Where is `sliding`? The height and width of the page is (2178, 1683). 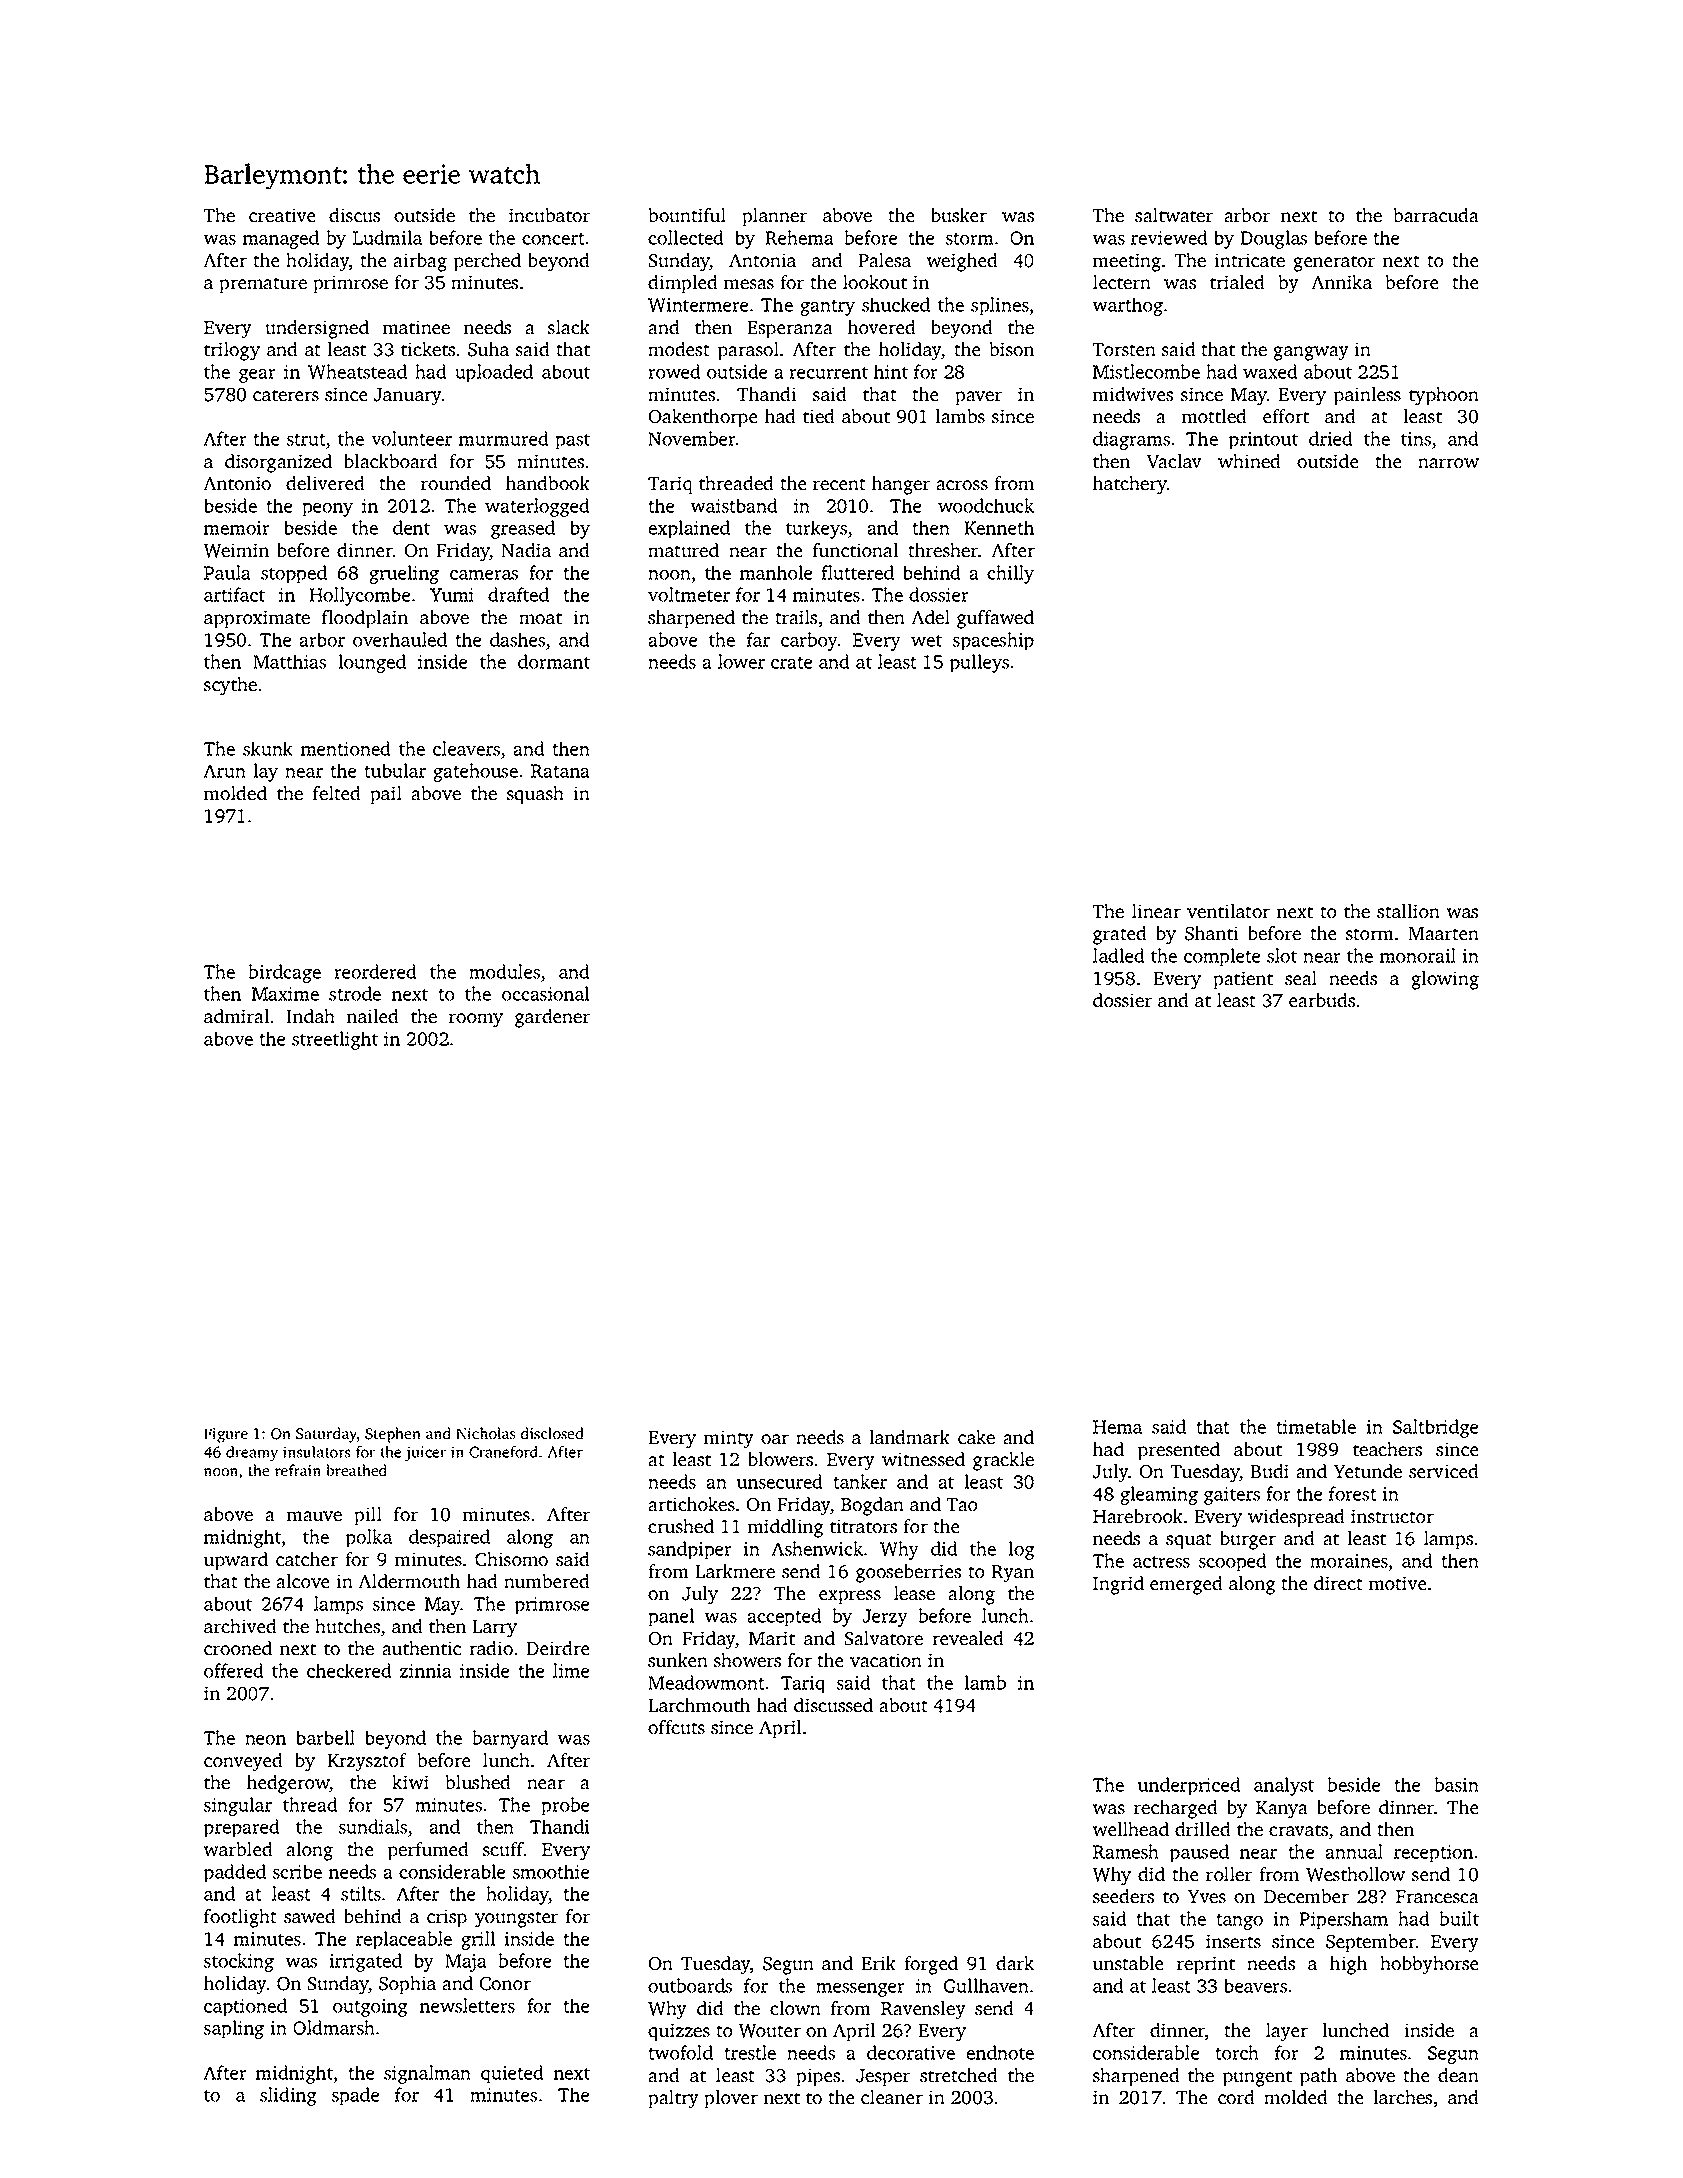 sliding is located at coordinates (288, 2096).
